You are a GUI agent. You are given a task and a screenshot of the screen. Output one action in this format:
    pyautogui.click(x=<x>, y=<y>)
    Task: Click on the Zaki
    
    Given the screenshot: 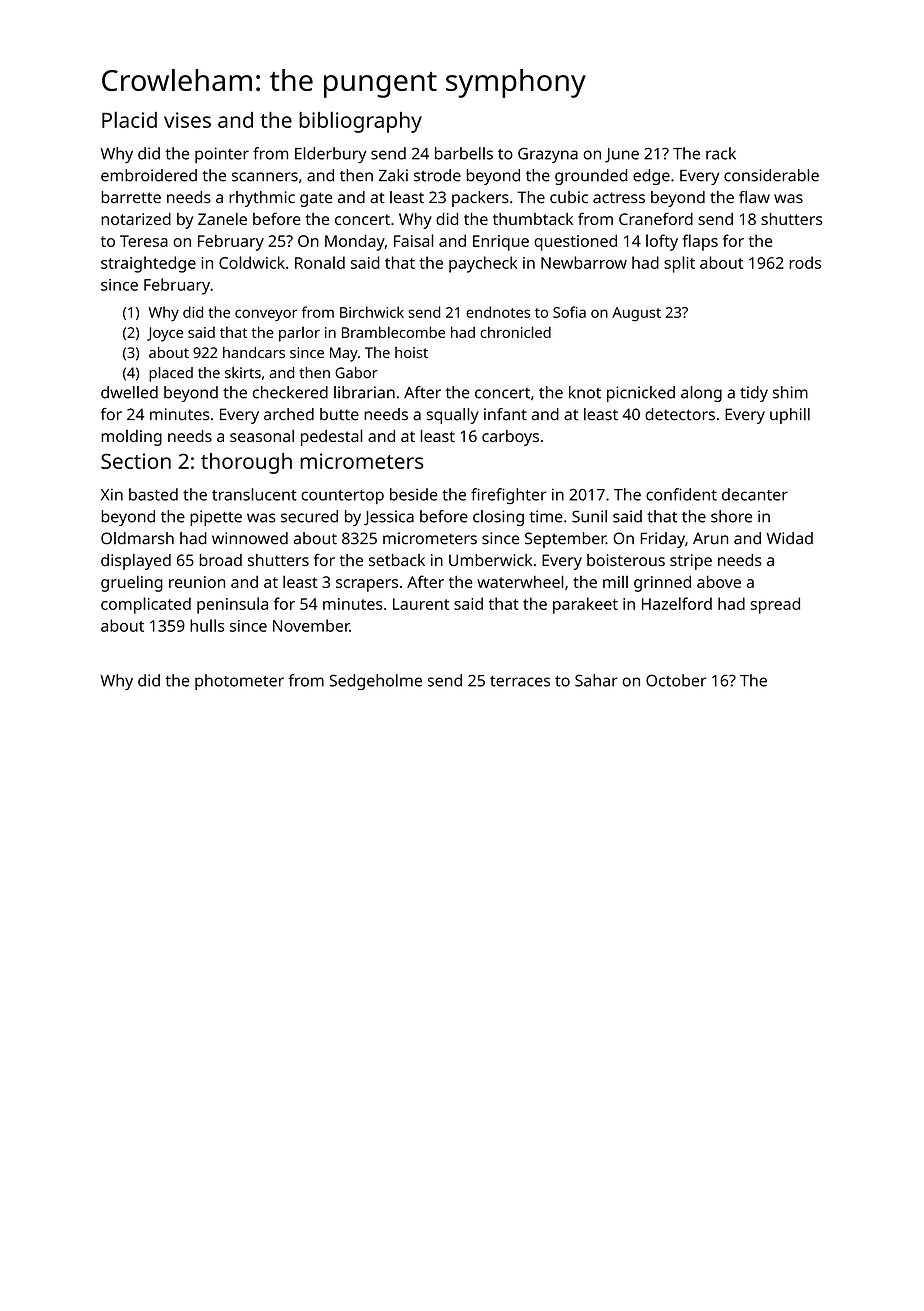 What is the action you would take?
    pyautogui.click(x=393, y=175)
